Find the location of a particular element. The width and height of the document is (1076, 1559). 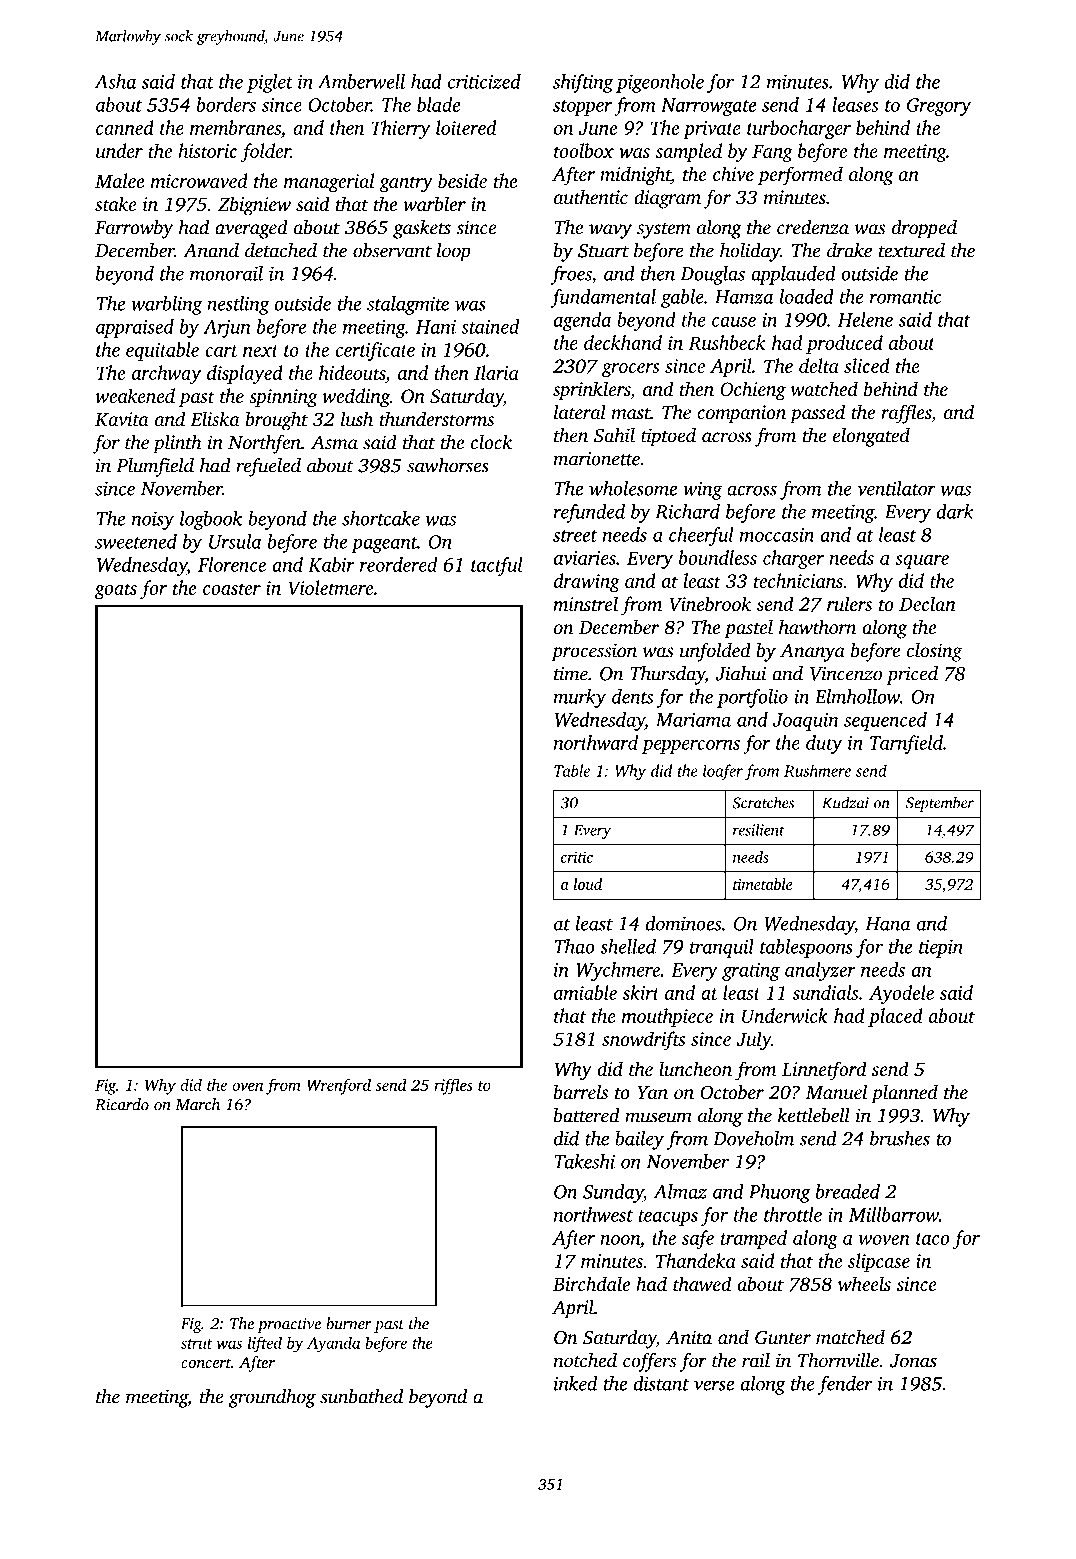

piglet is located at coordinates (270, 83).
